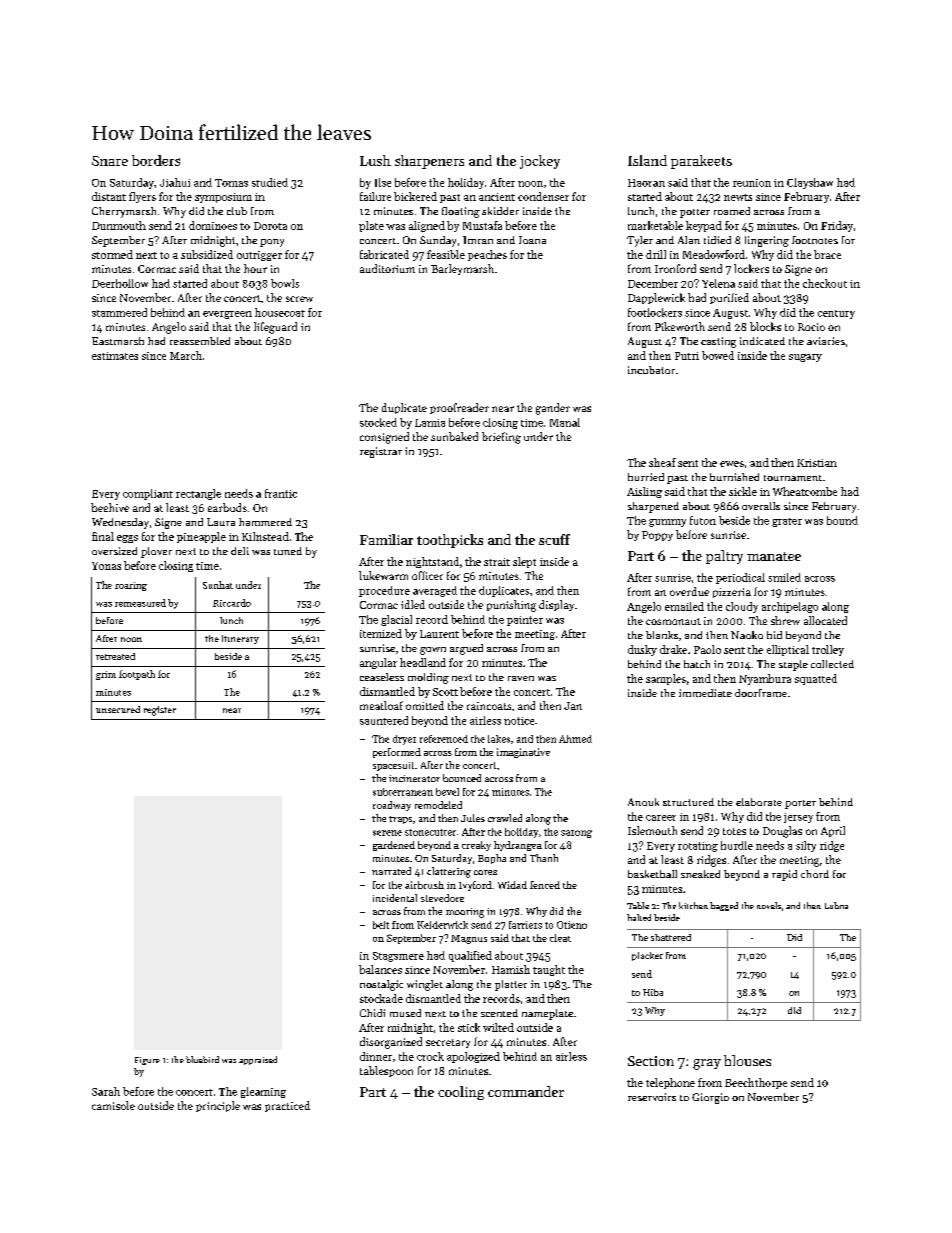 The height and width of the document is (1233, 952). Describe the element at coordinates (120, 523) in the document. I see `Wednesday` at that location.
